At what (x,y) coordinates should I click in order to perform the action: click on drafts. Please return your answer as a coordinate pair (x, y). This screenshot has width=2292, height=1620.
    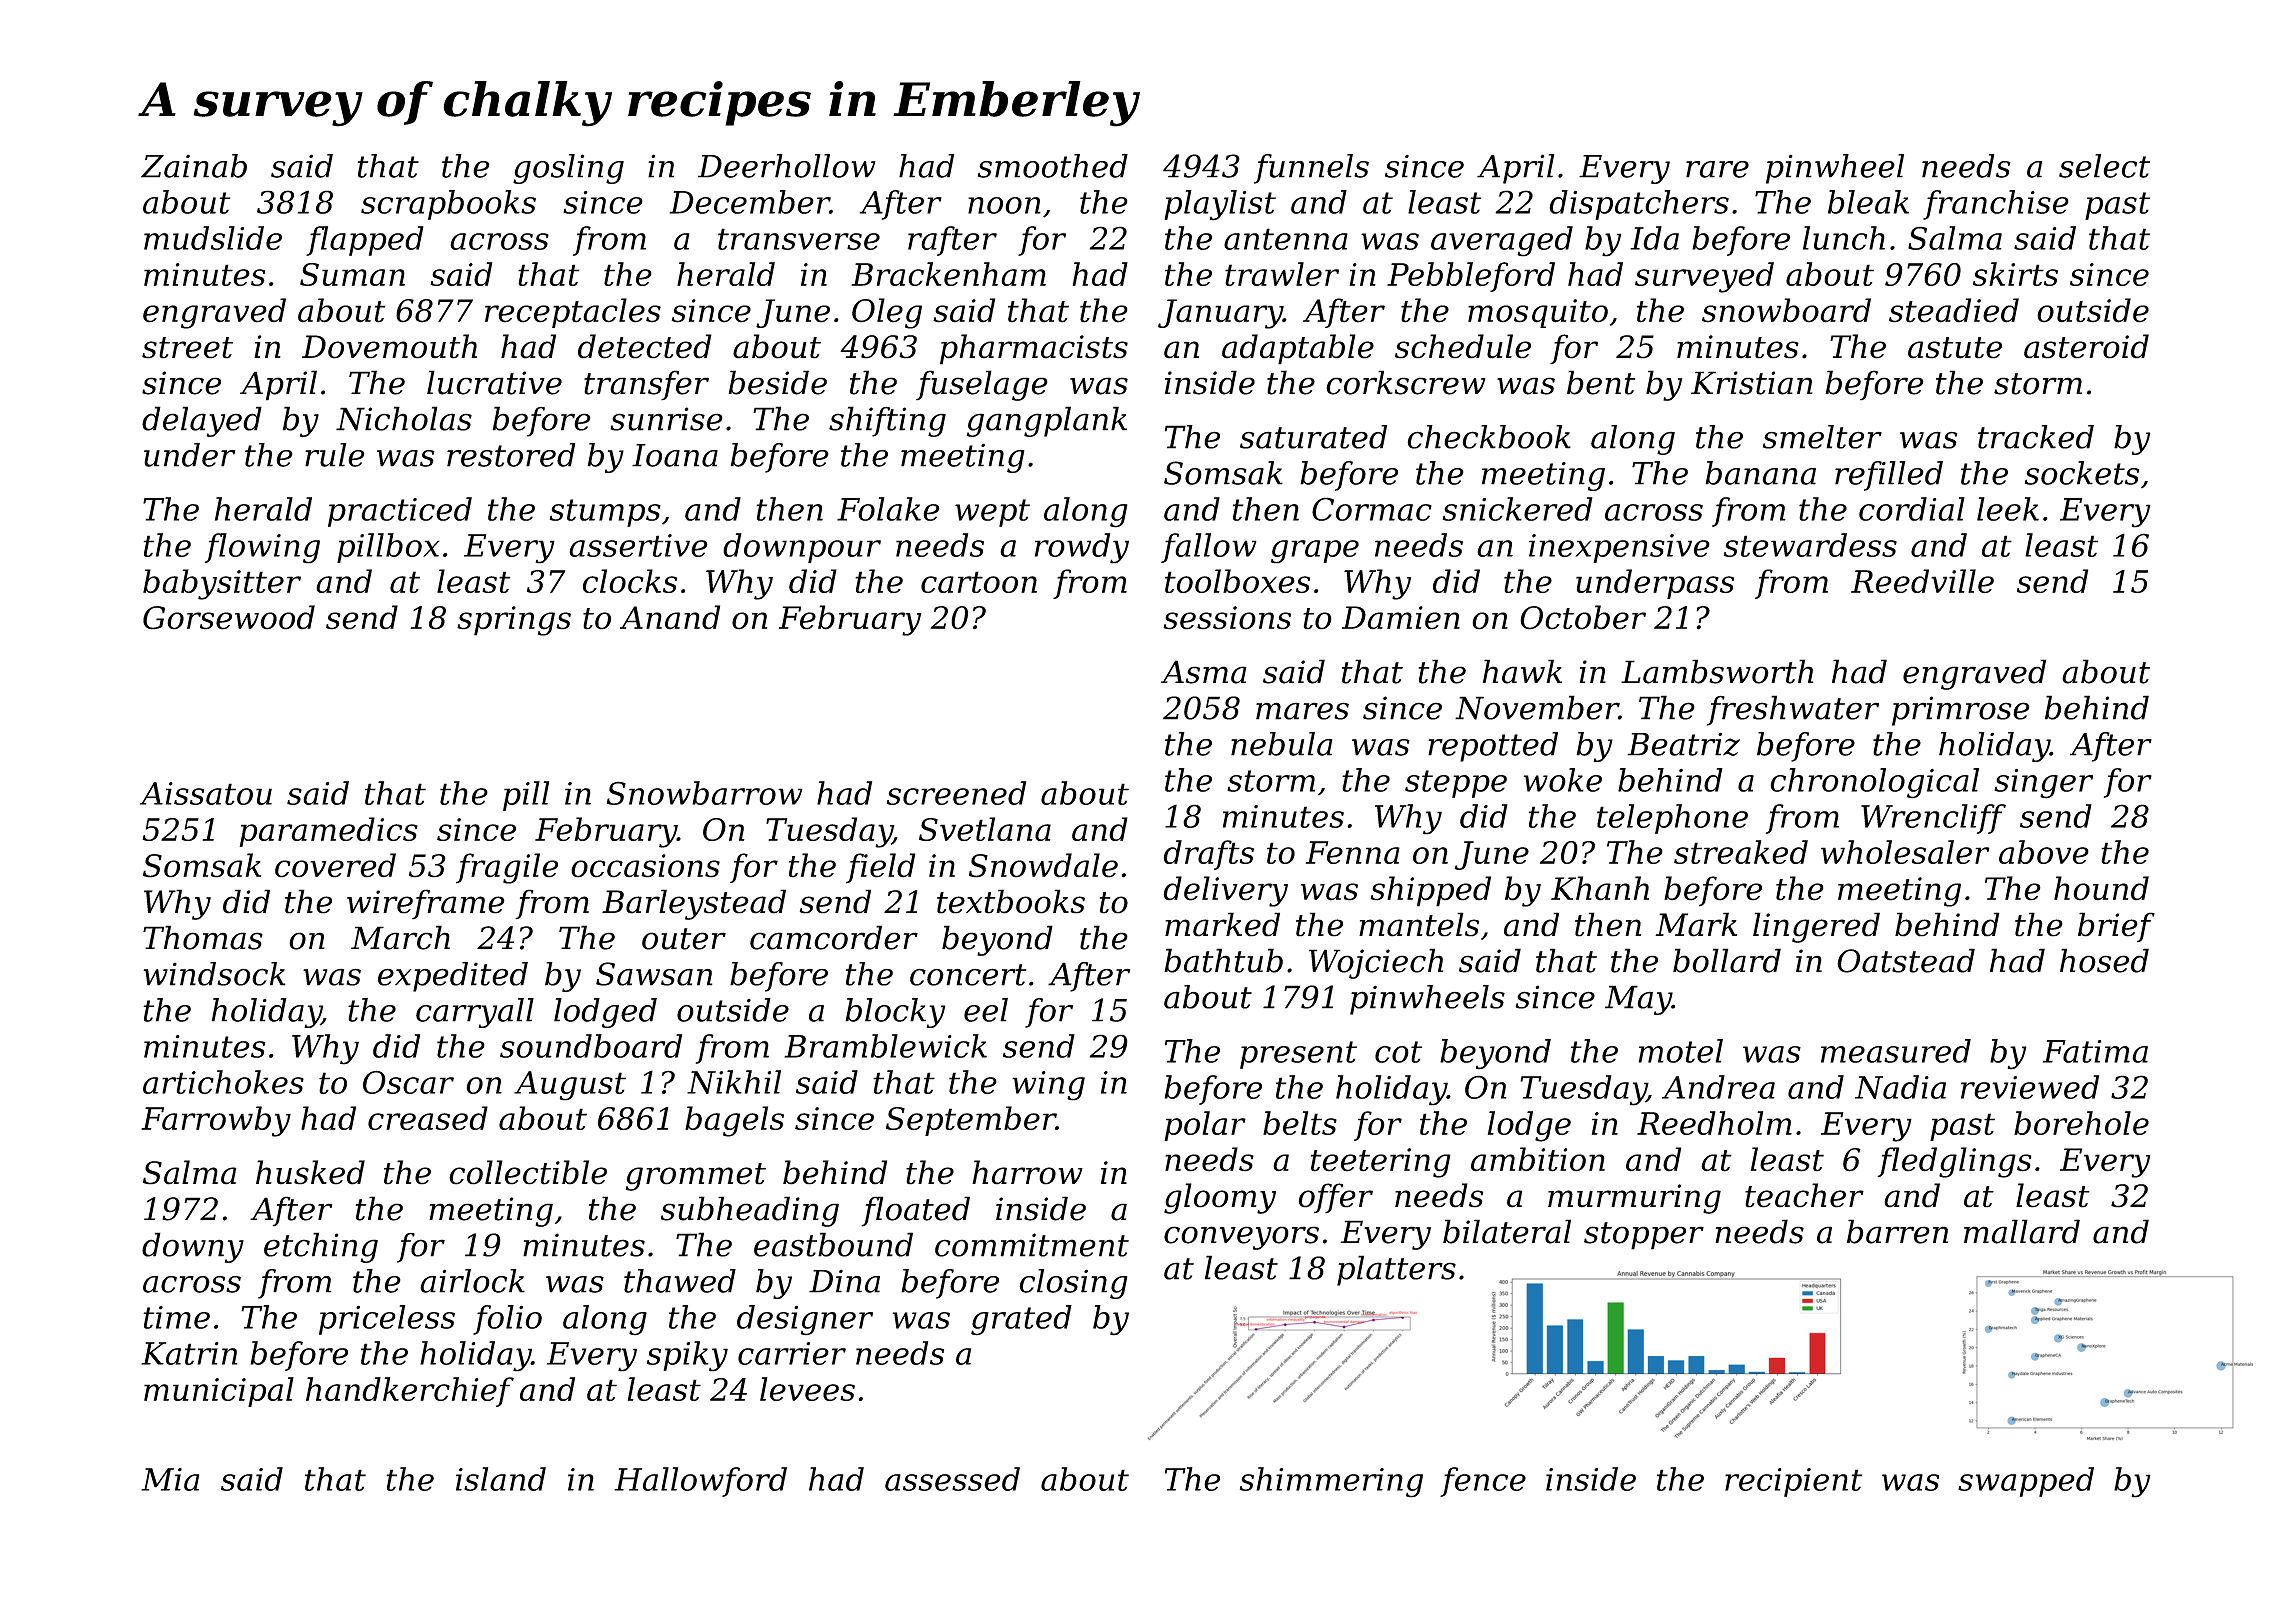
    Looking at the image, I should click on (1209, 855).
